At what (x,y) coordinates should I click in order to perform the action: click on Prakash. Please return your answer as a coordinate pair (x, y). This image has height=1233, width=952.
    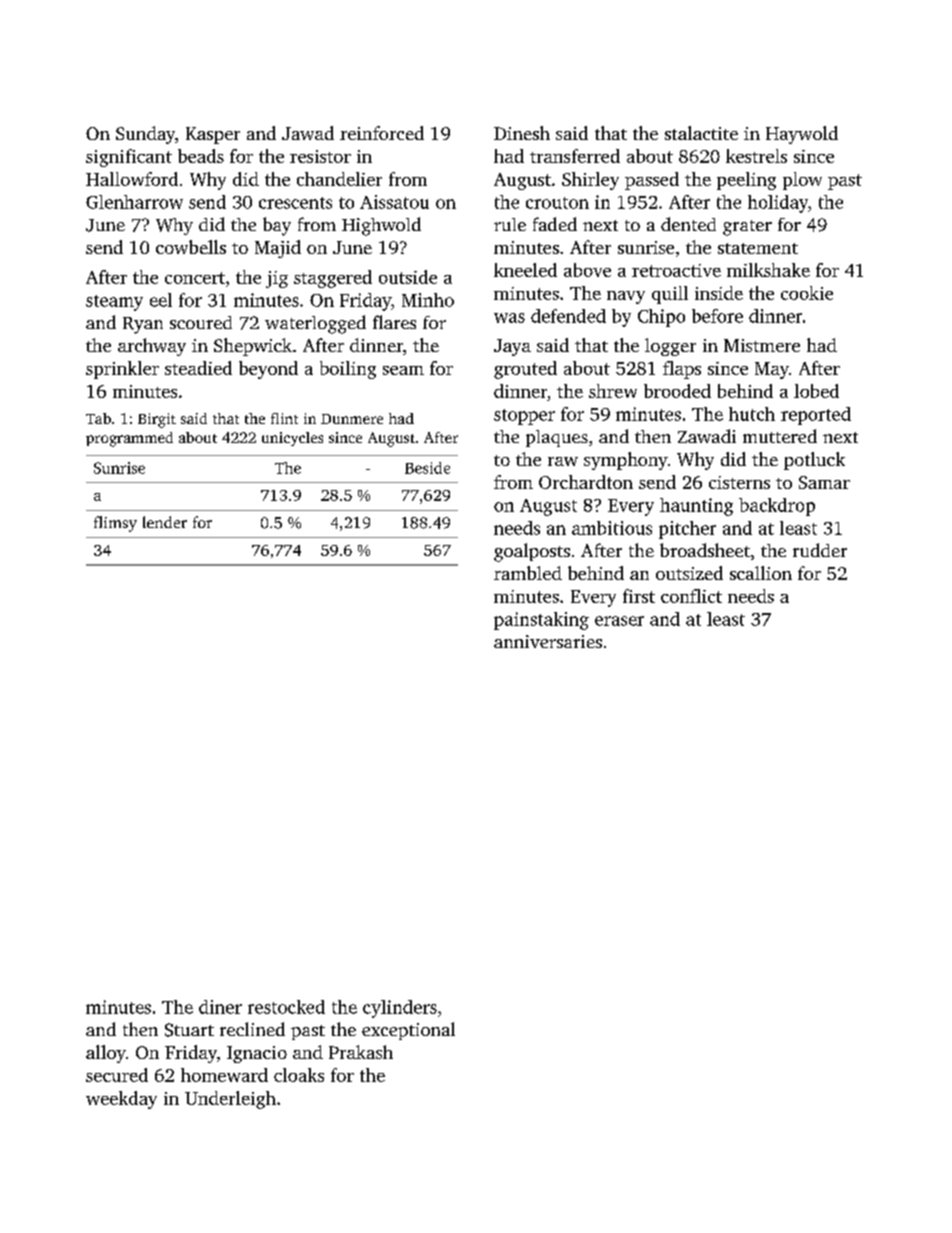
    Looking at the image, I should click on (361, 1052).
